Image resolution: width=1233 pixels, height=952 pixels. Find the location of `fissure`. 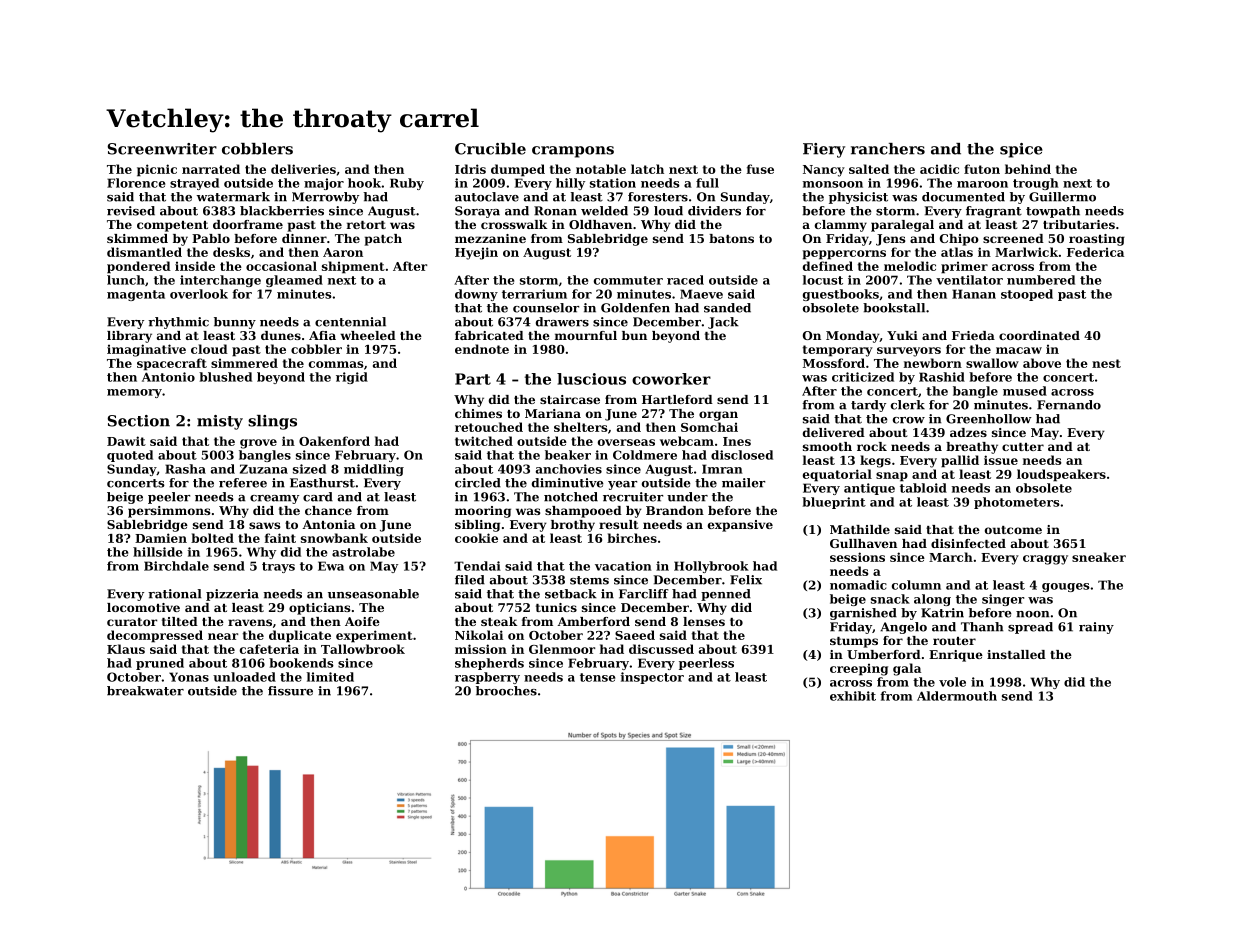

fissure is located at coordinates (290, 691).
